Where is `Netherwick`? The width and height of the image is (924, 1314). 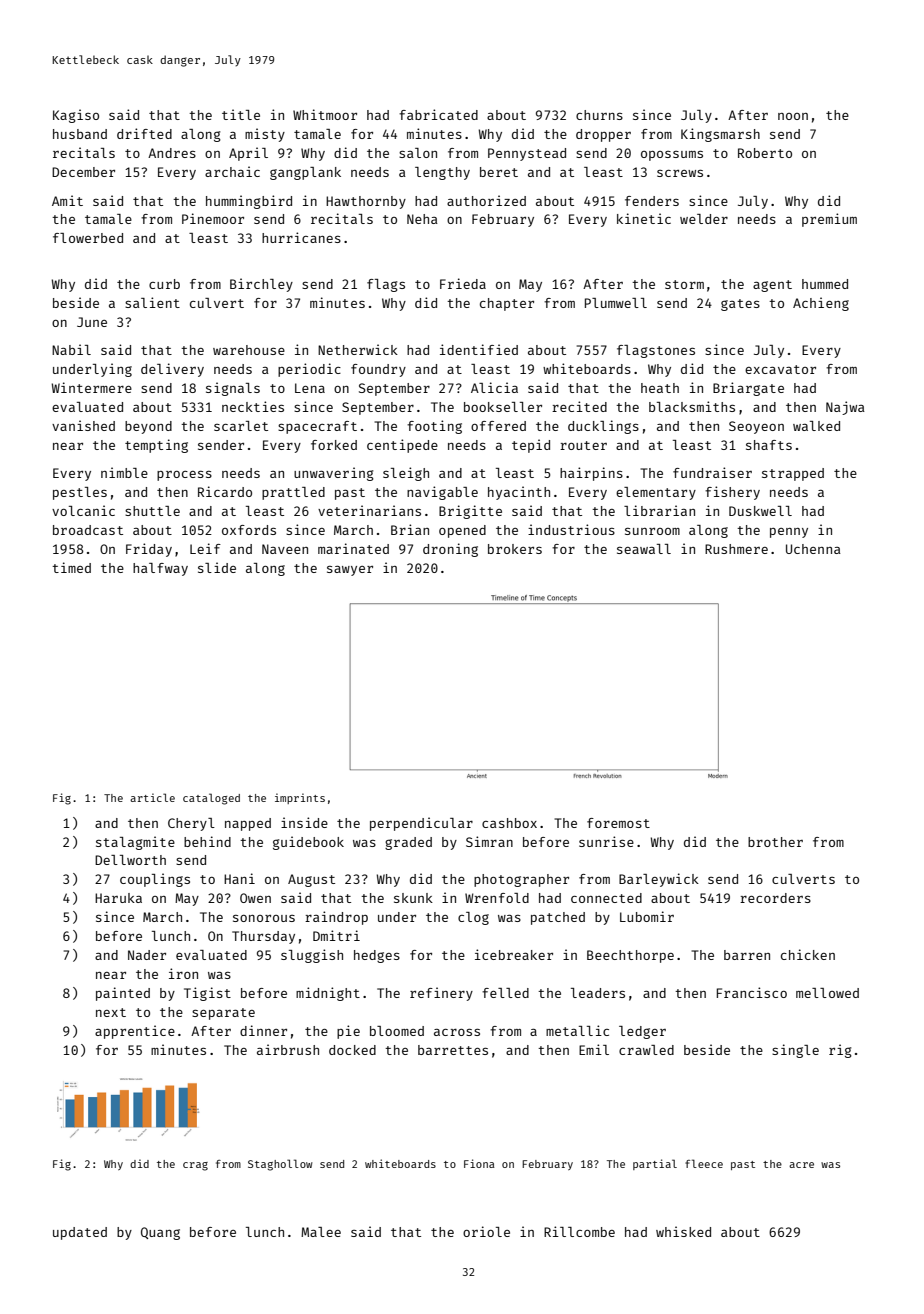 Netherwick is located at coordinates (358, 349).
